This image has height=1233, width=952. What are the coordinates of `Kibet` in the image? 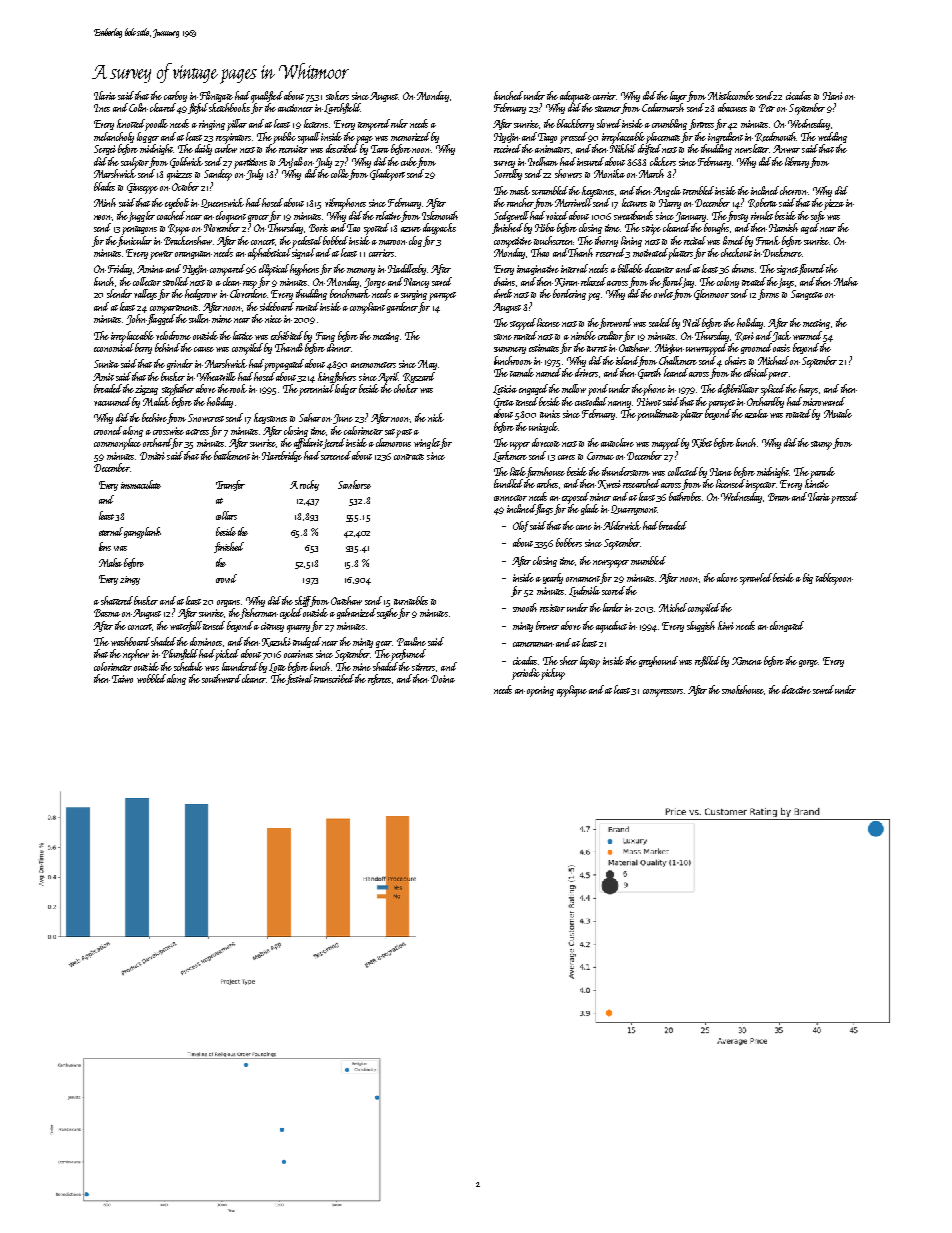 It's located at (702, 443).
